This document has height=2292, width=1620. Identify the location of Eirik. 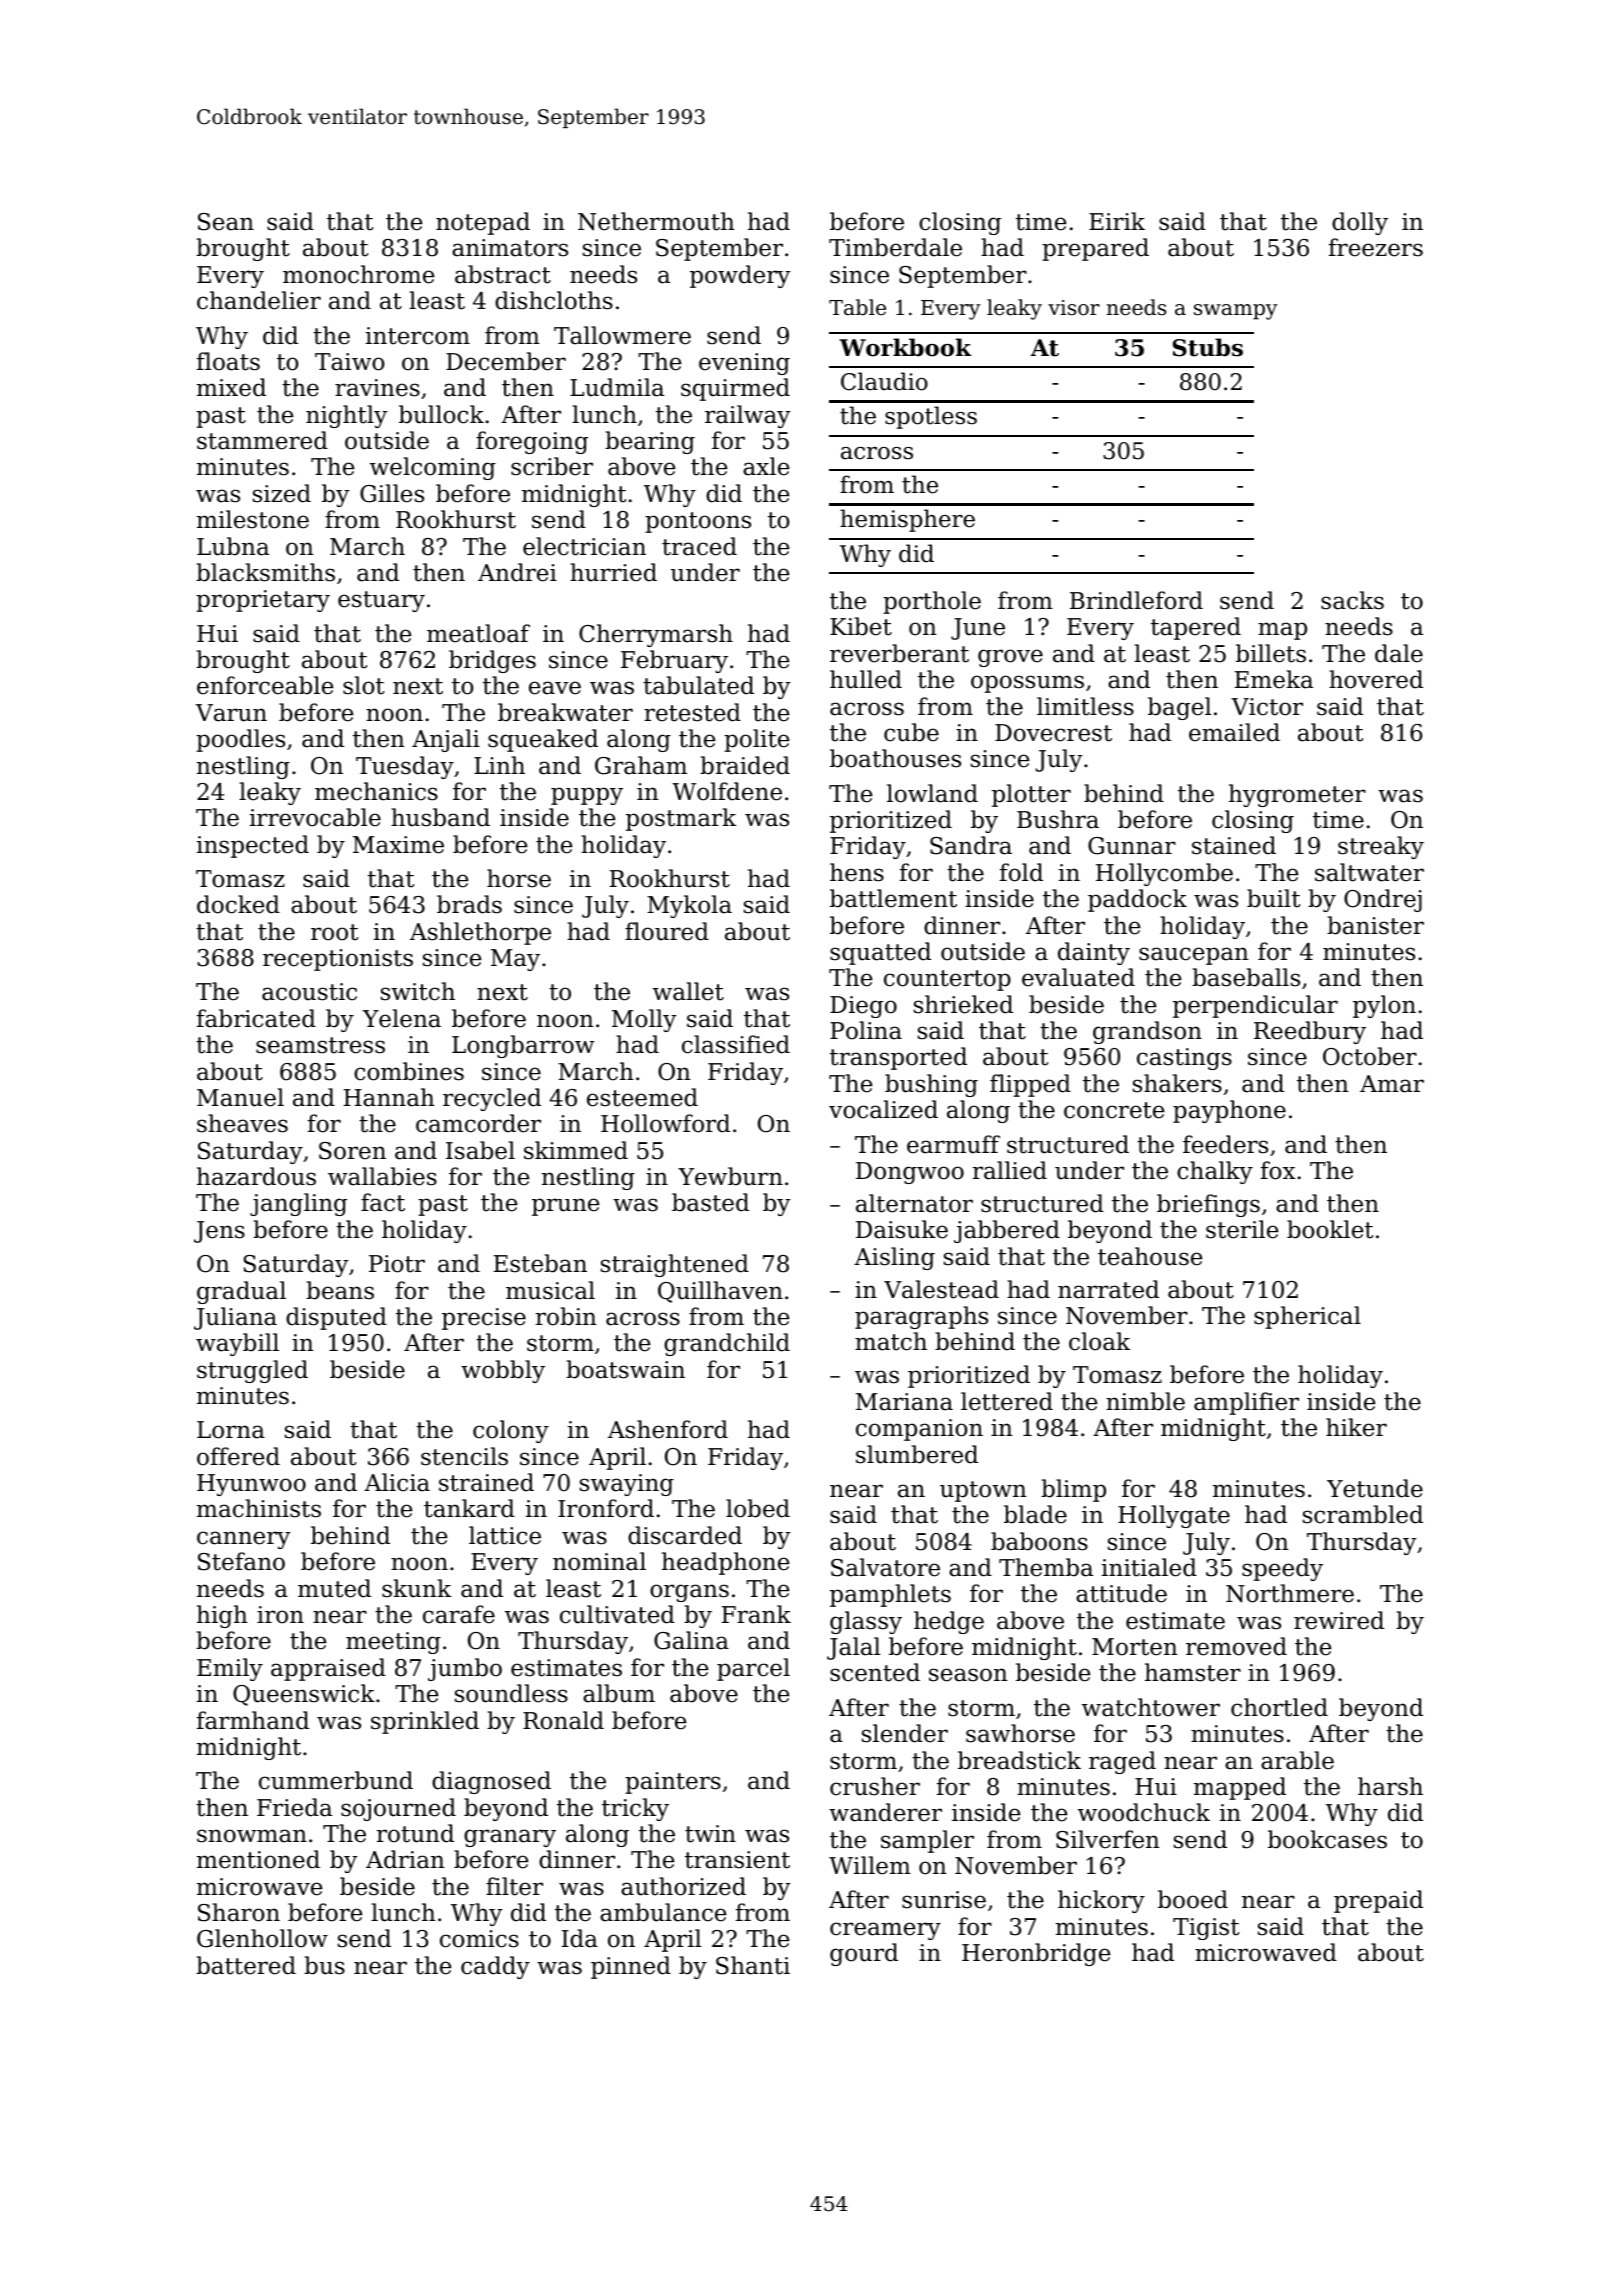
(1117, 221).
